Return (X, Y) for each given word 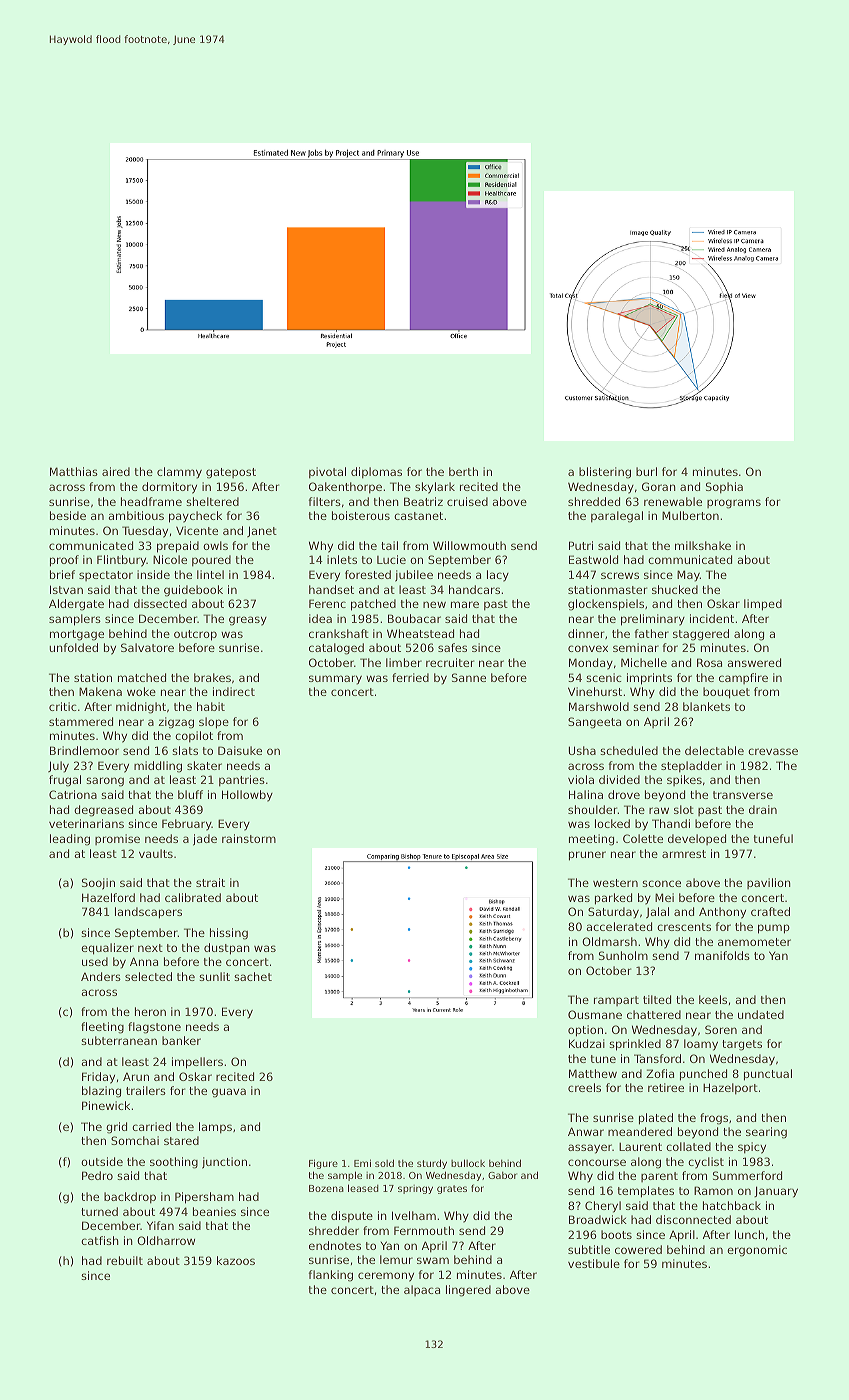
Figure (323, 1164)
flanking (330, 1276)
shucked (675, 589)
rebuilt (125, 1260)
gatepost (231, 473)
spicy (752, 1148)
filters (324, 501)
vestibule (594, 1263)
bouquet (726, 693)
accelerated (619, 926)
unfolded (73, 647)
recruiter (450, 662)
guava (229, 1093)
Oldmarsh (609, 941)
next (150, 948)
